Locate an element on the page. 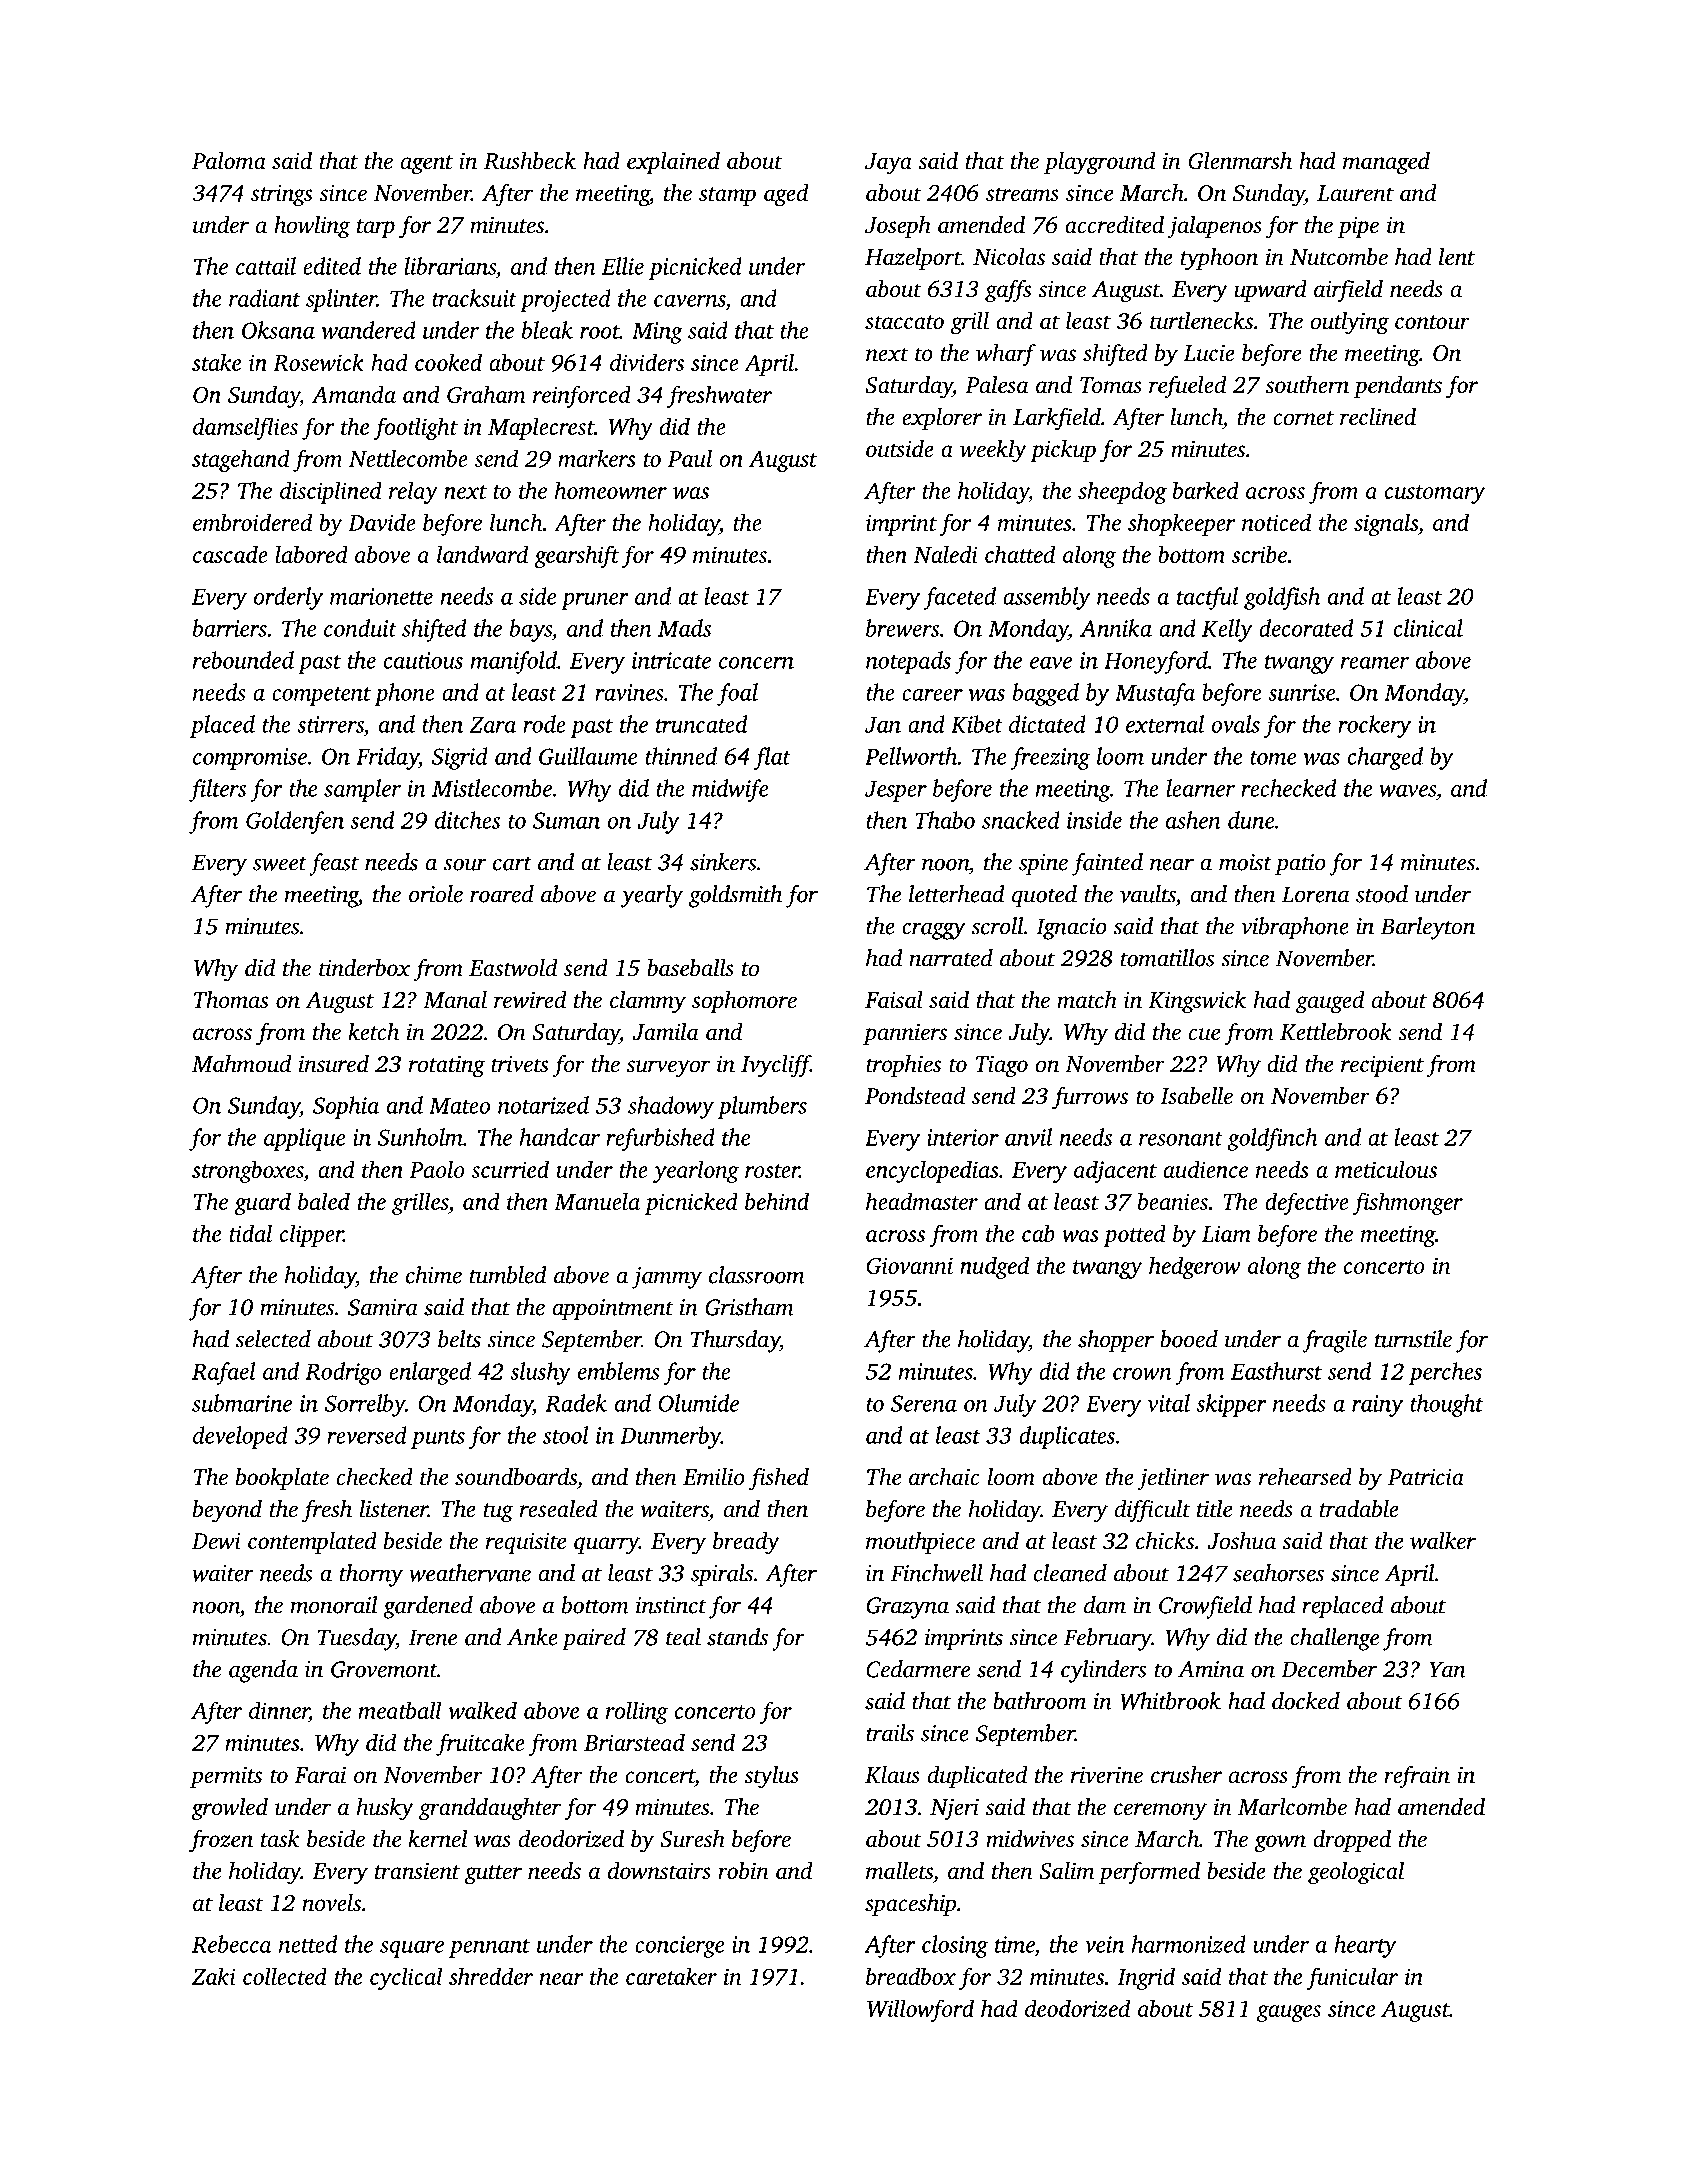 This document has width=1683, height=2178. fragile is located at coordinates (1335, 1341).
